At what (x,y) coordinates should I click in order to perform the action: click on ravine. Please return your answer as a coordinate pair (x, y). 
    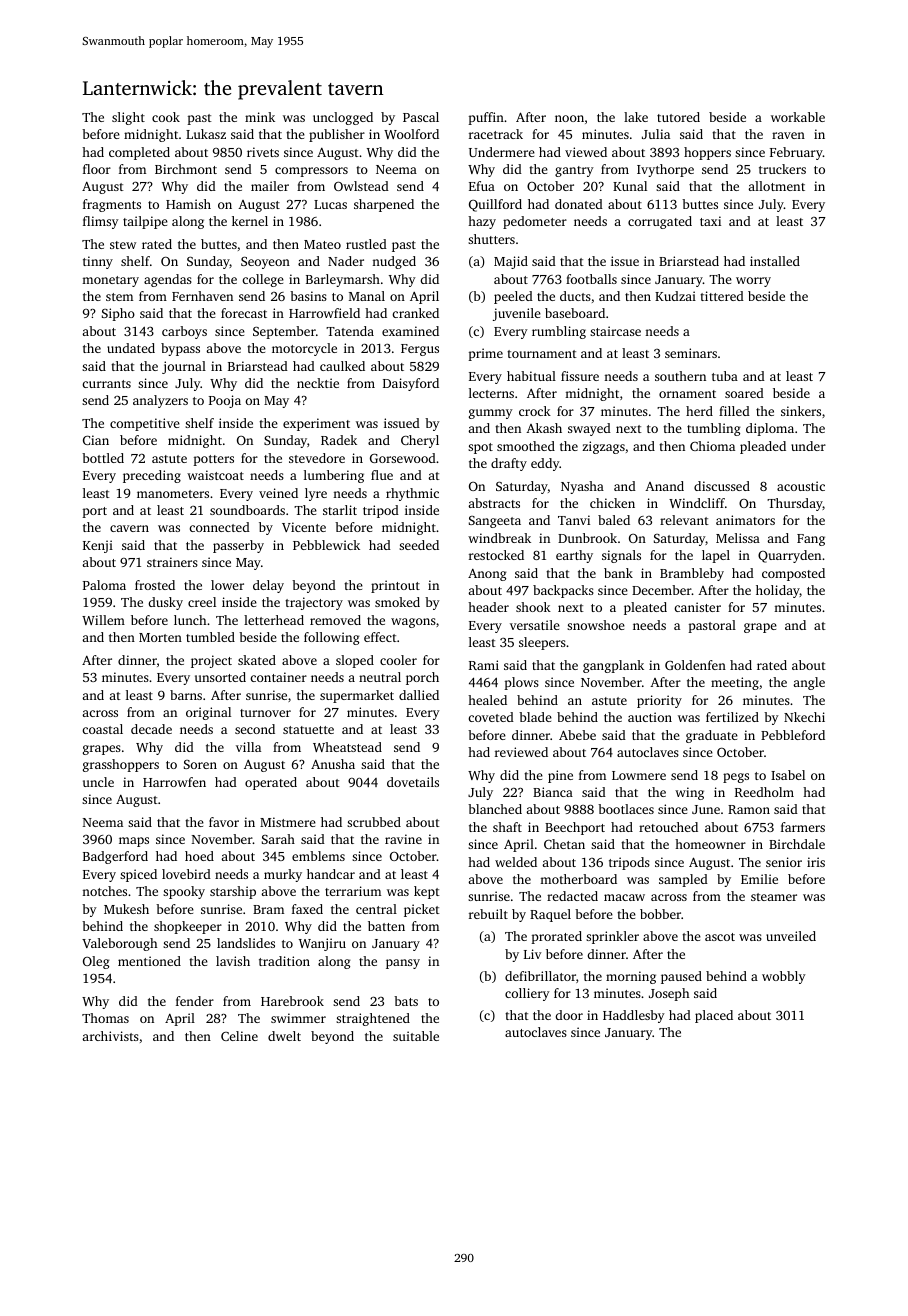
    Looking at the image, I should click on (403, 839).
